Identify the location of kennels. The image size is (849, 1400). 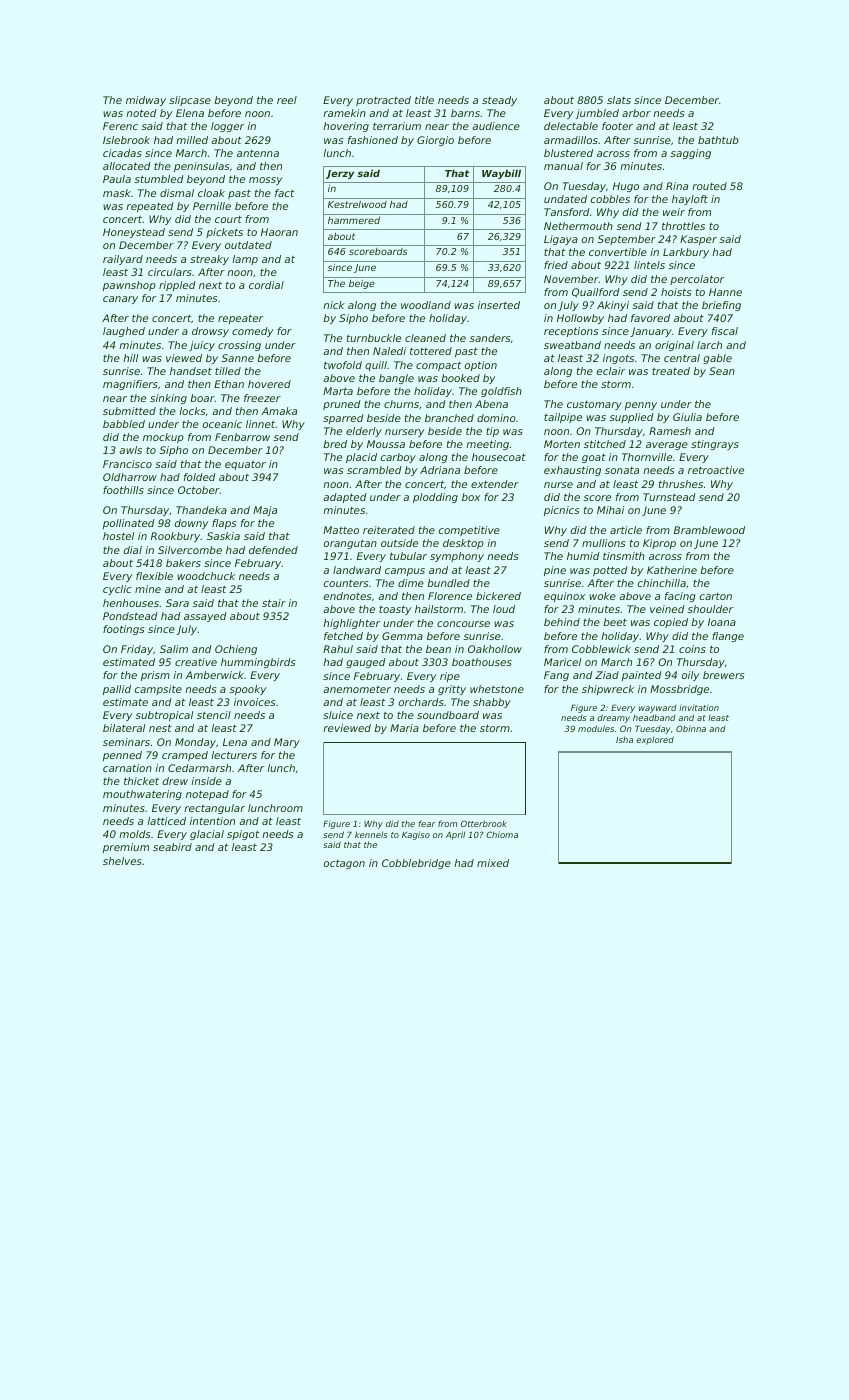
(371, 834).
